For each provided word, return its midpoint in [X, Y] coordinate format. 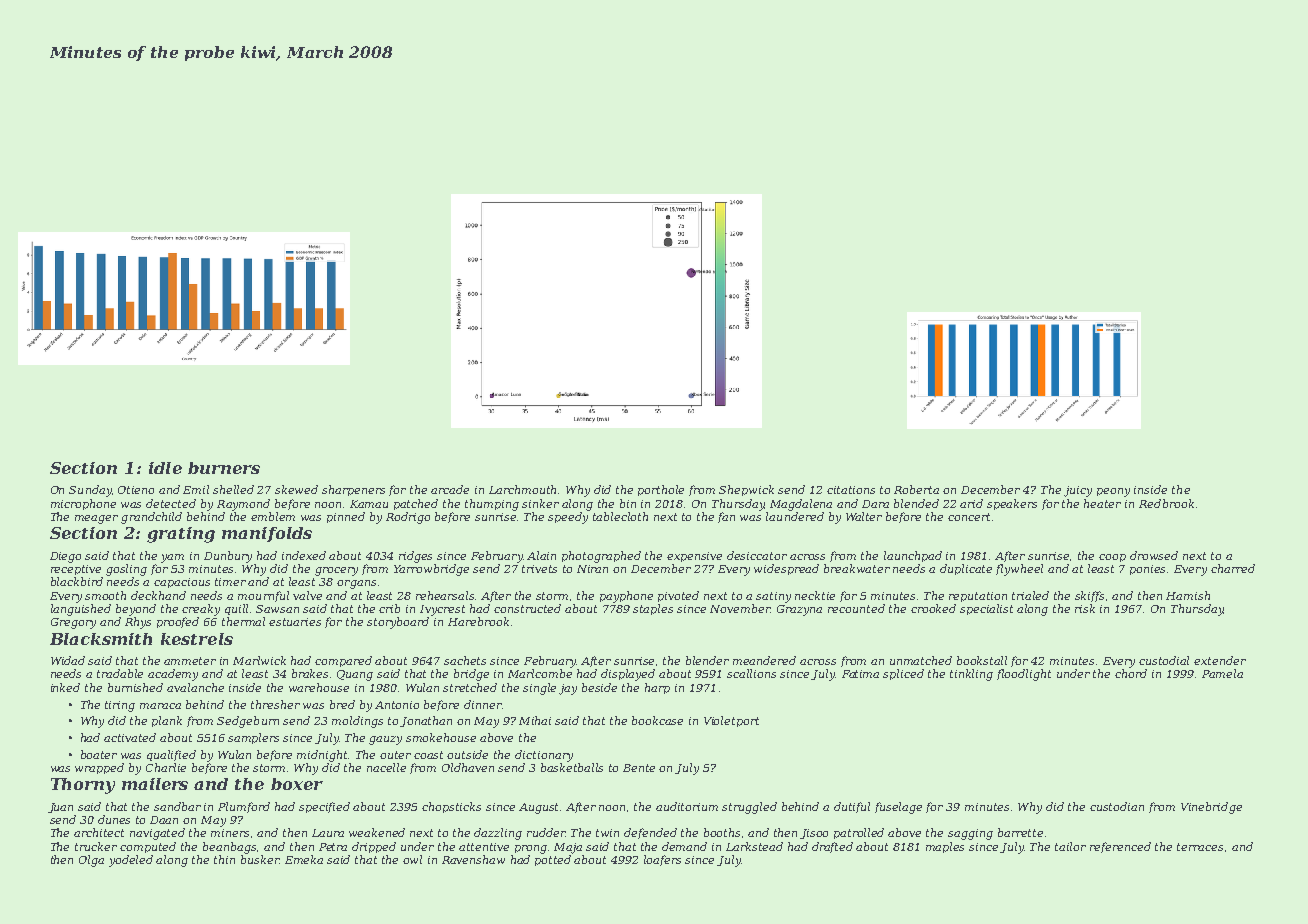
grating [181, 535]
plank [167, 721]
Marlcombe [540, 673]
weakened [377, 832]
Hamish [1188, 595]
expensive [694, 557]
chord [1131, 673]
